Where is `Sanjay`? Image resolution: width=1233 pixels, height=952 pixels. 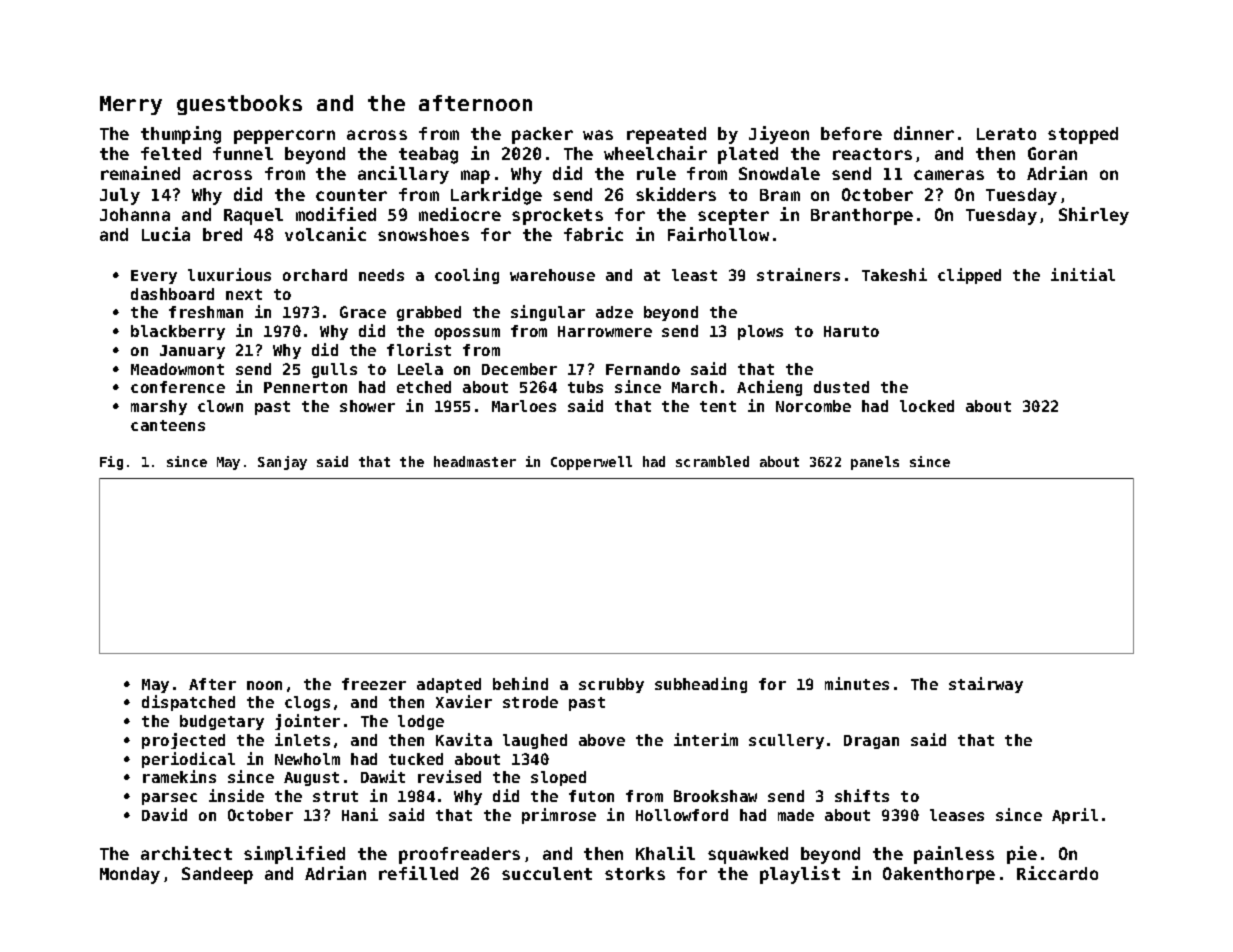
Sanjay is located at coordinates (282, 463).
